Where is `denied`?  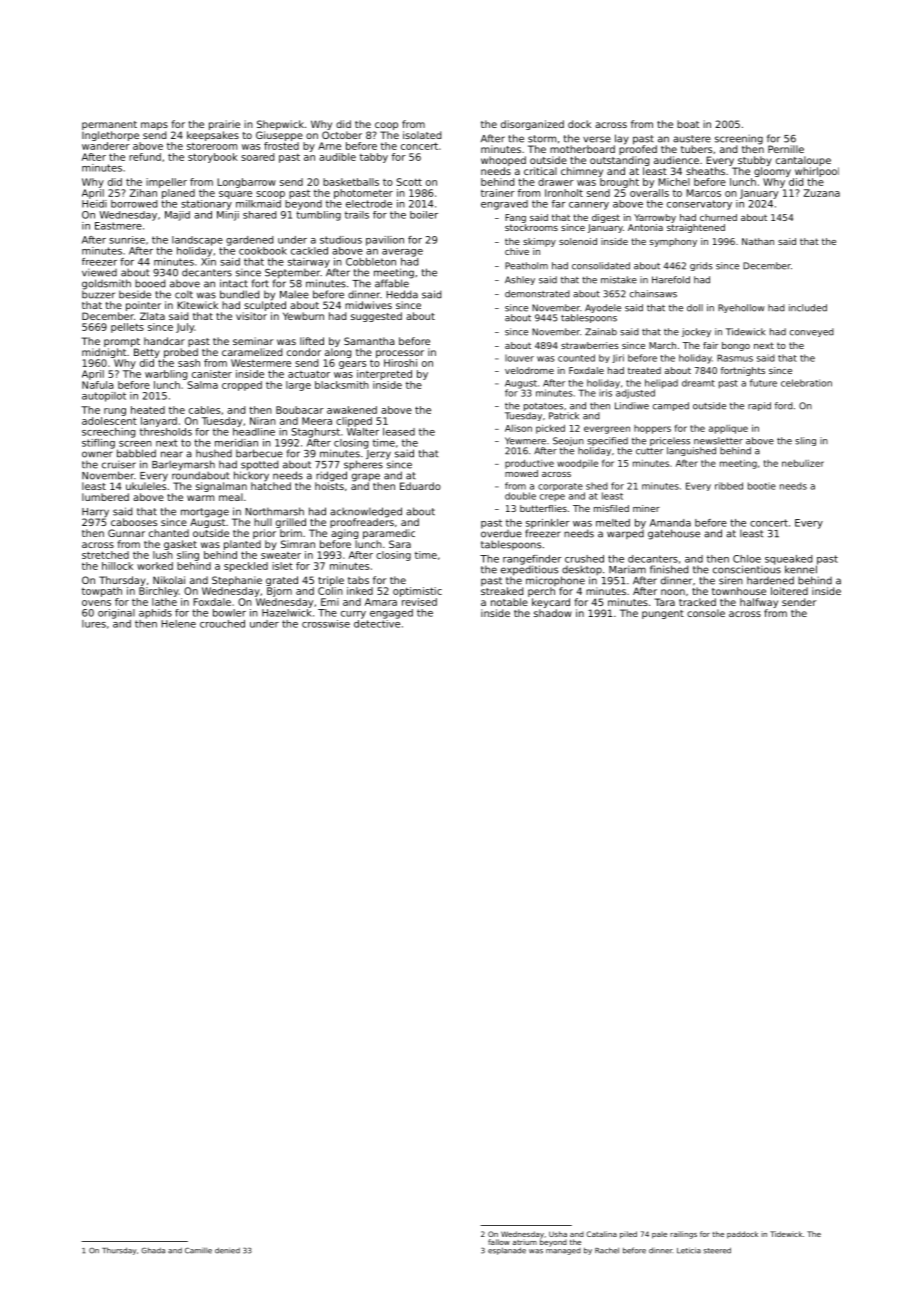 denied is located at coordinates (227, 1250).
